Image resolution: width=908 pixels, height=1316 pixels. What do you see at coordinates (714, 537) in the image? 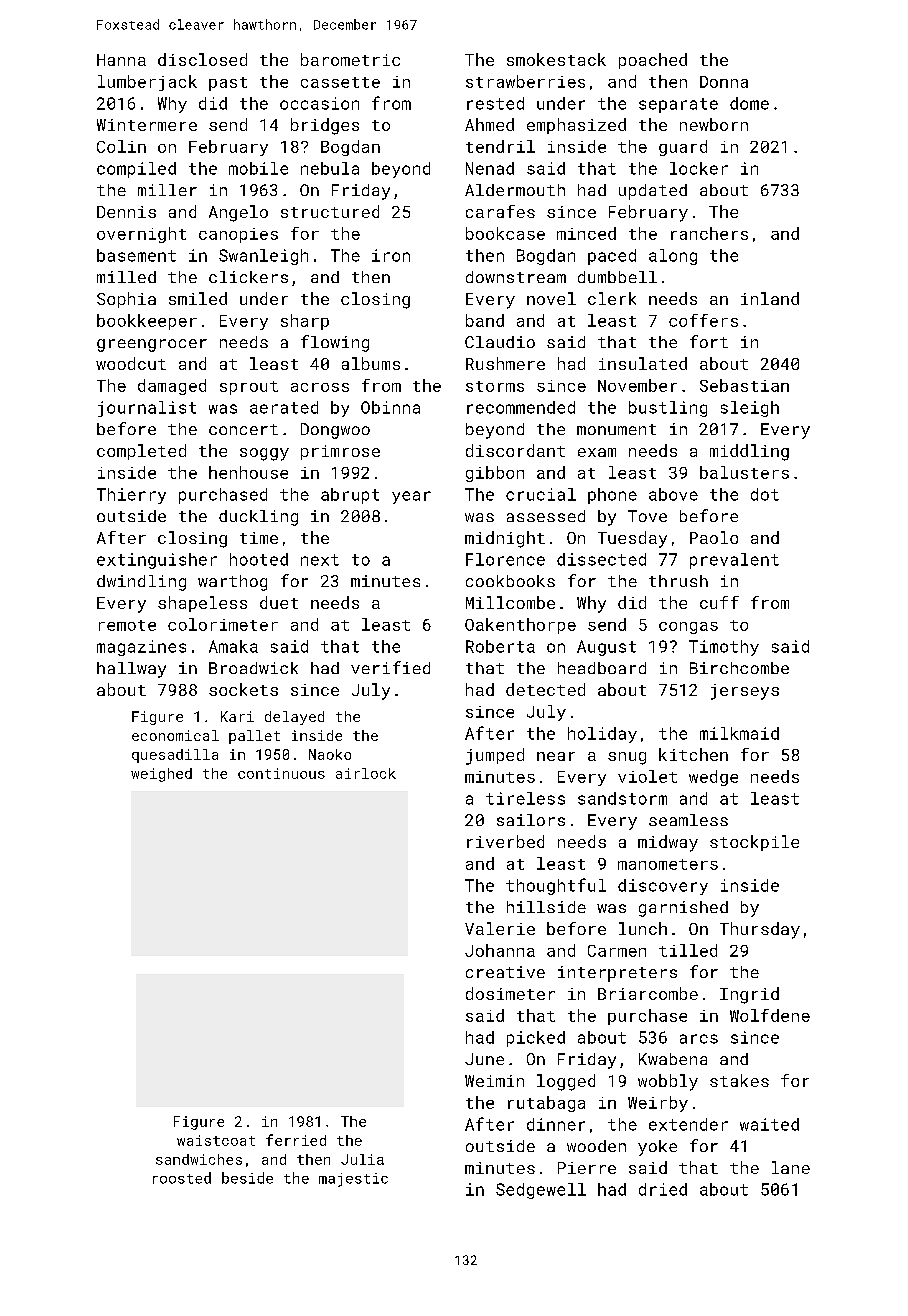
I see `Paolo` at bounding box center [714, 537].
